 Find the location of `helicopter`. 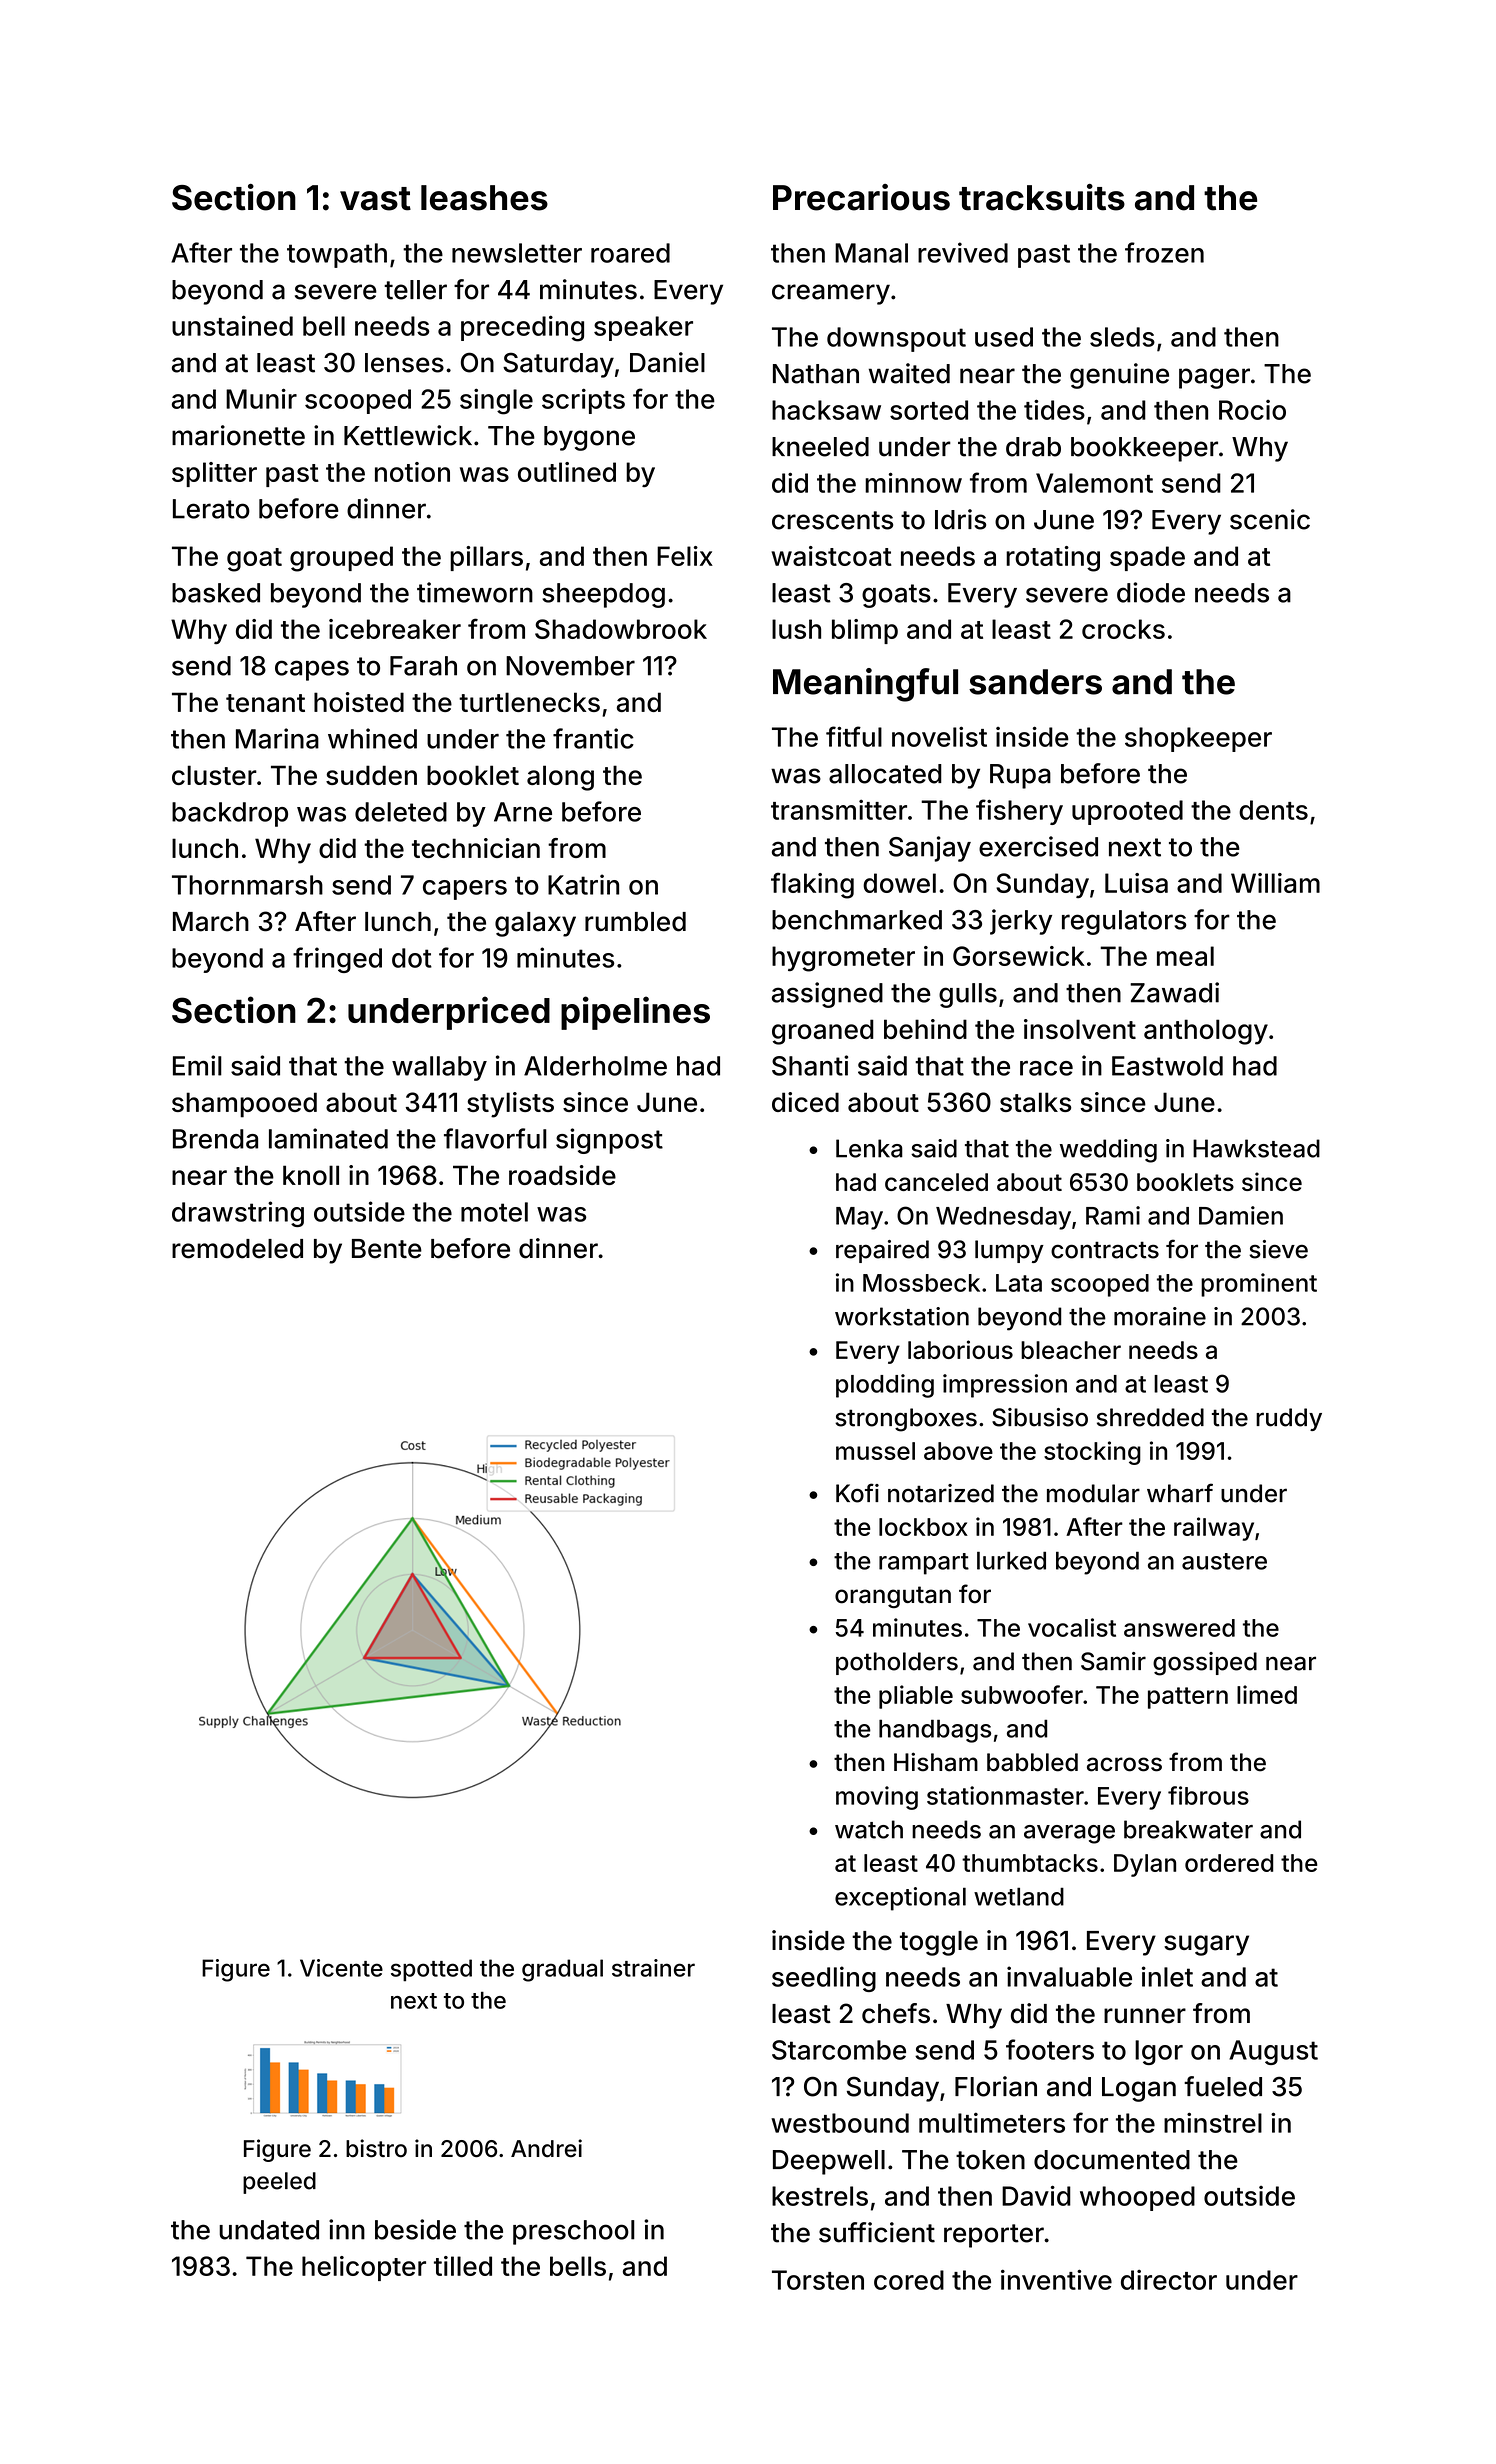

helicopter is located at coordinates (364, 2268).
